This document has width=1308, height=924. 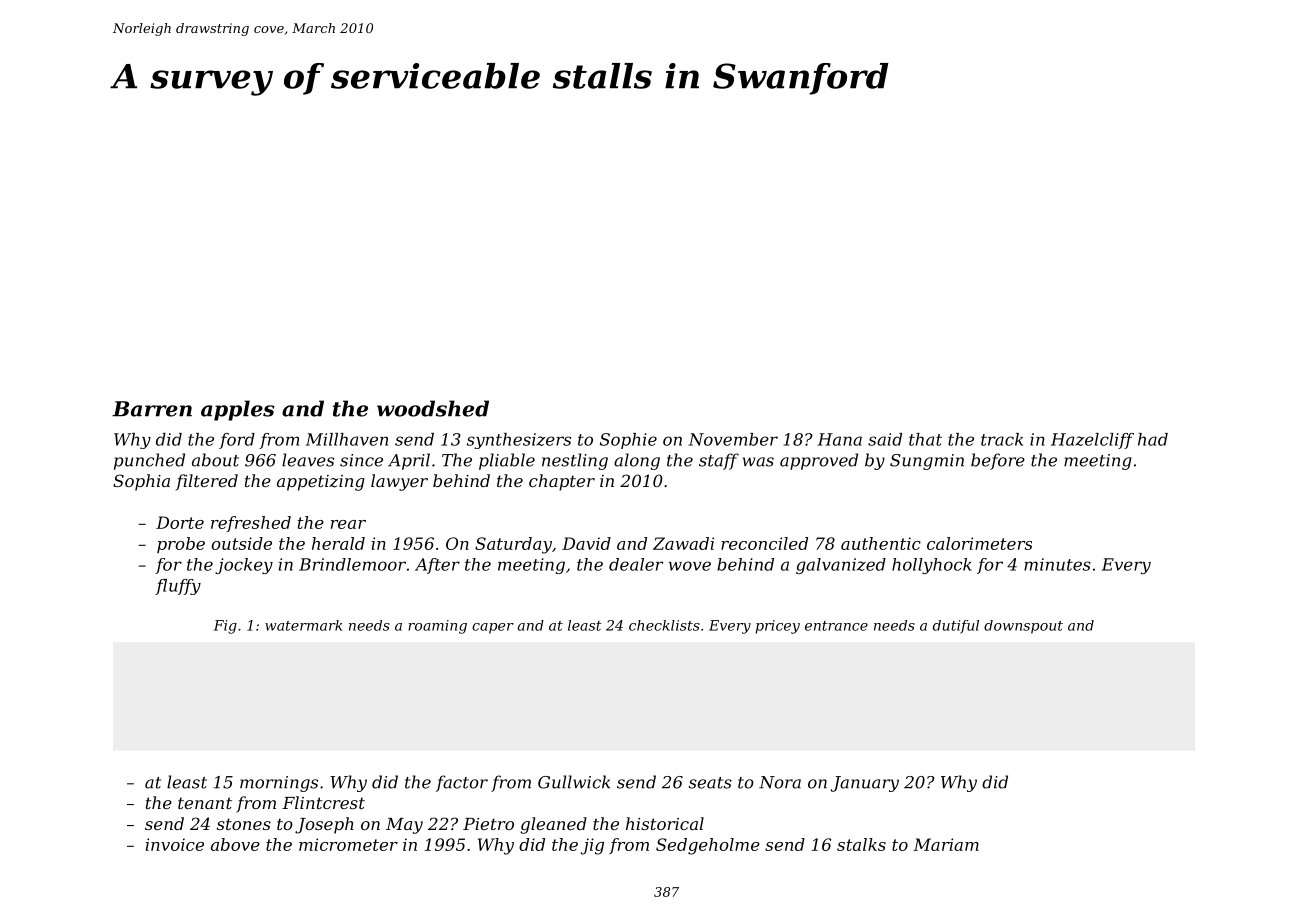 What do you see at coordinates (238, 410) in the document?
I see `apples` at bounding box center [238, 410].
